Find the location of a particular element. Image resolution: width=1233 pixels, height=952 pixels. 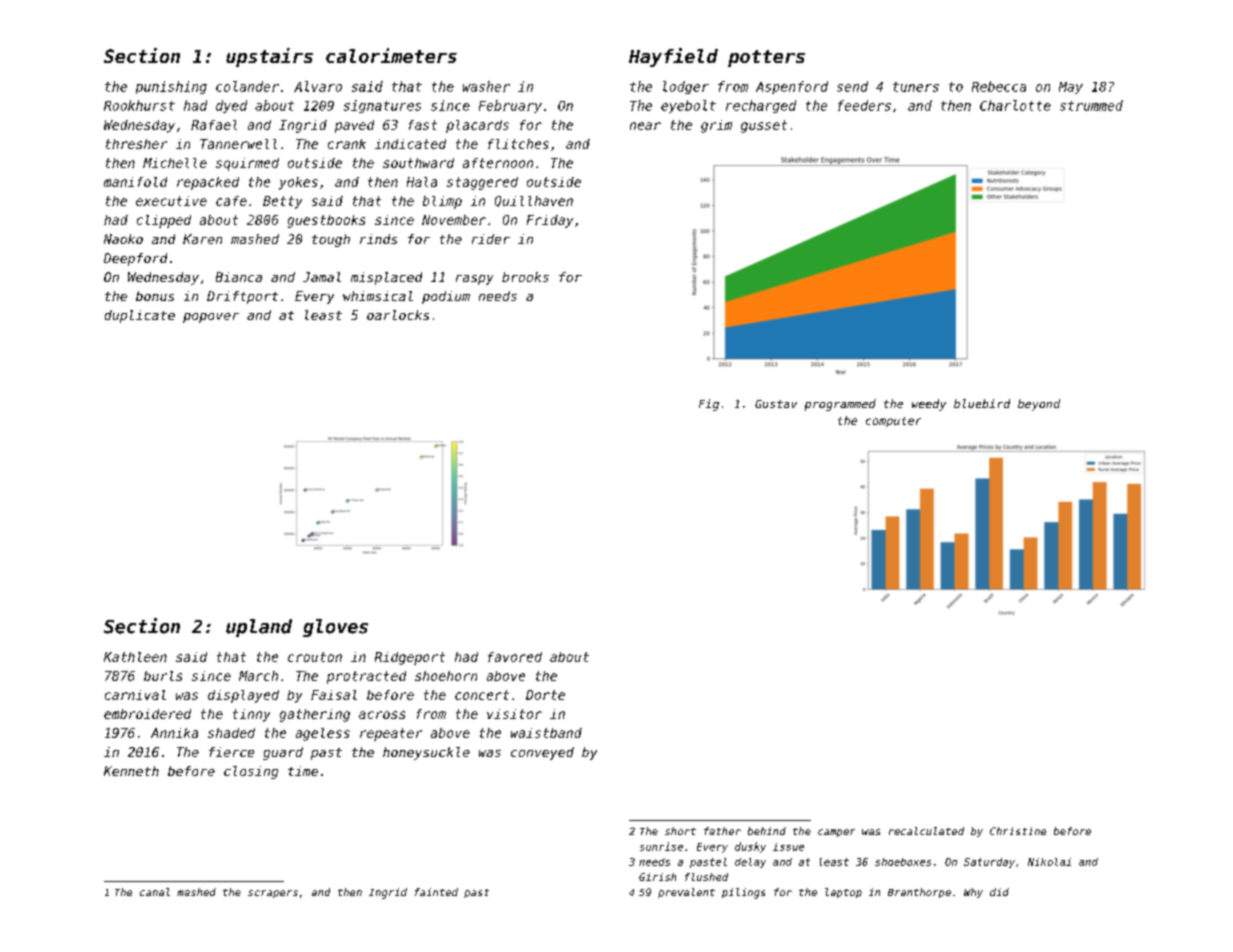

fainted is located at coordinates (436, 892).
